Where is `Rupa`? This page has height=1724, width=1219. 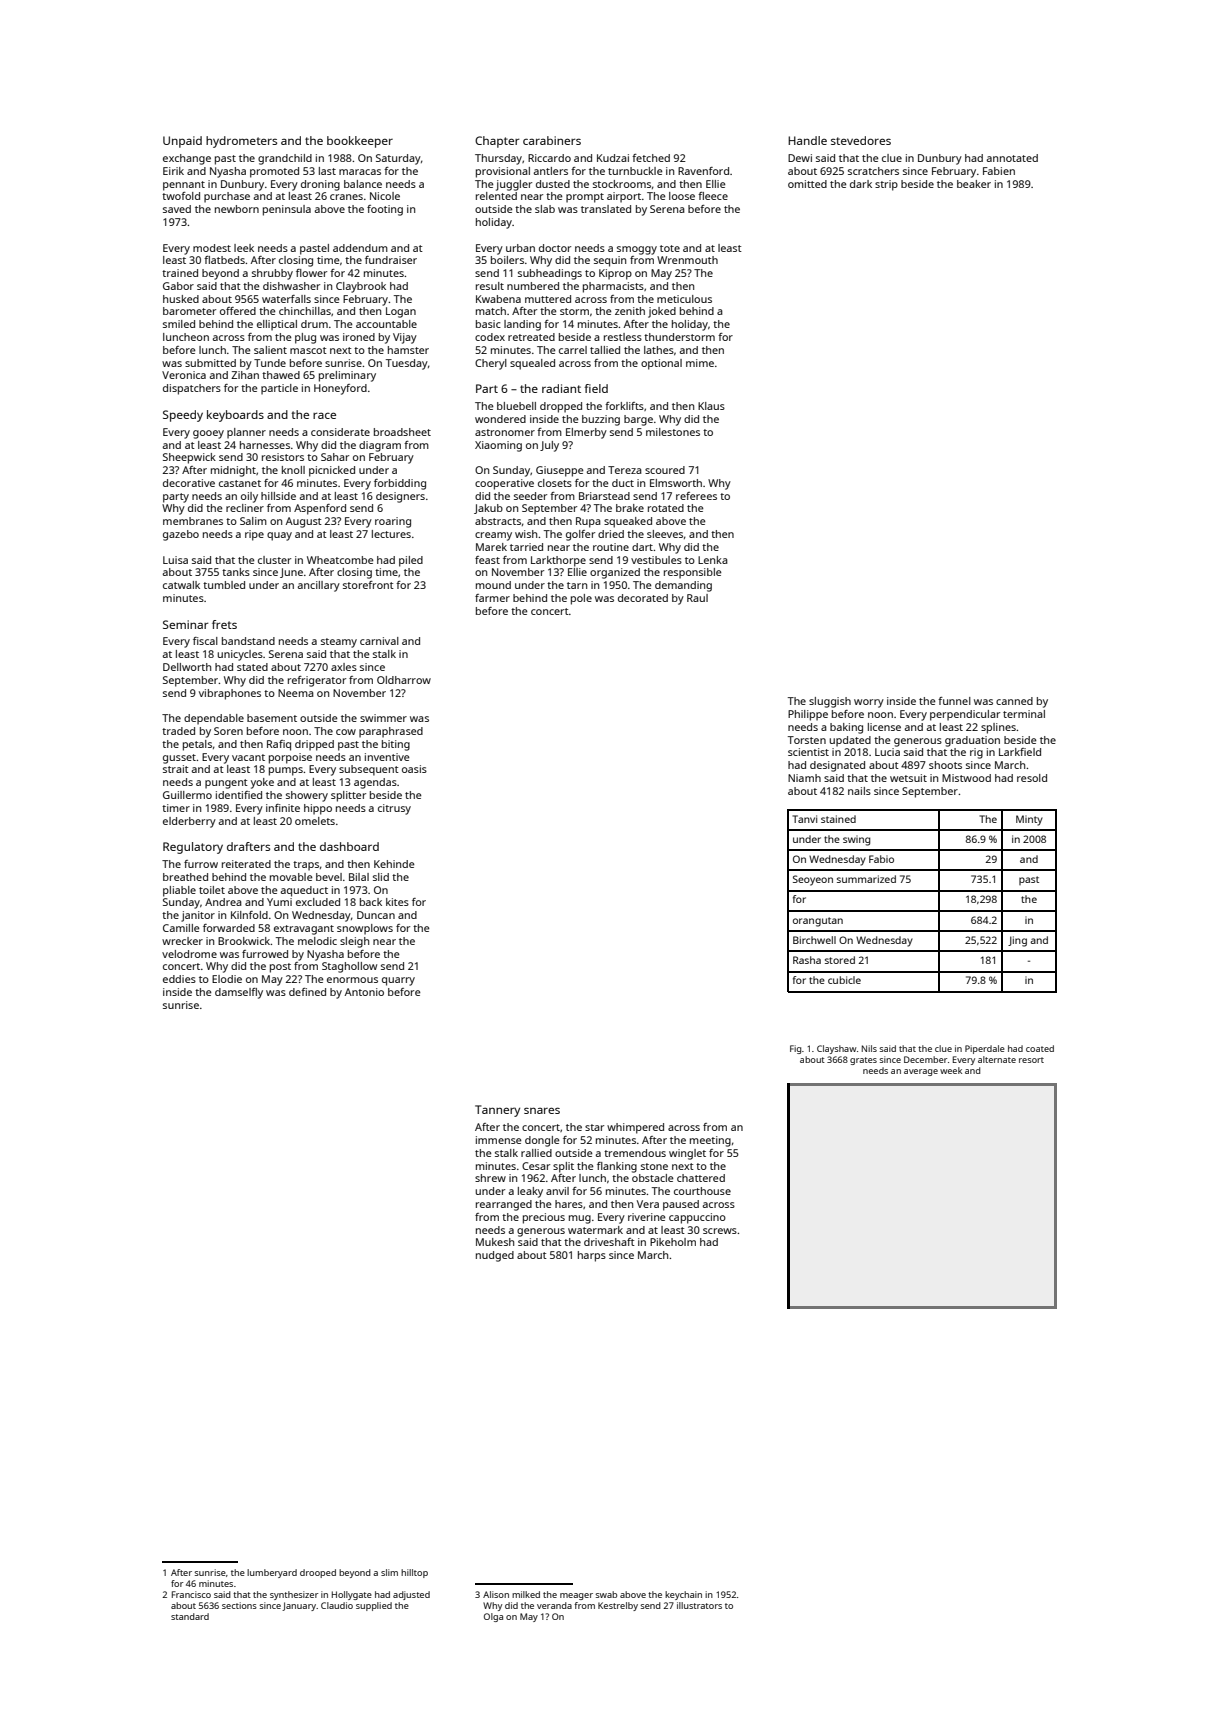
Rupa is located at coordinates (588, 522).
